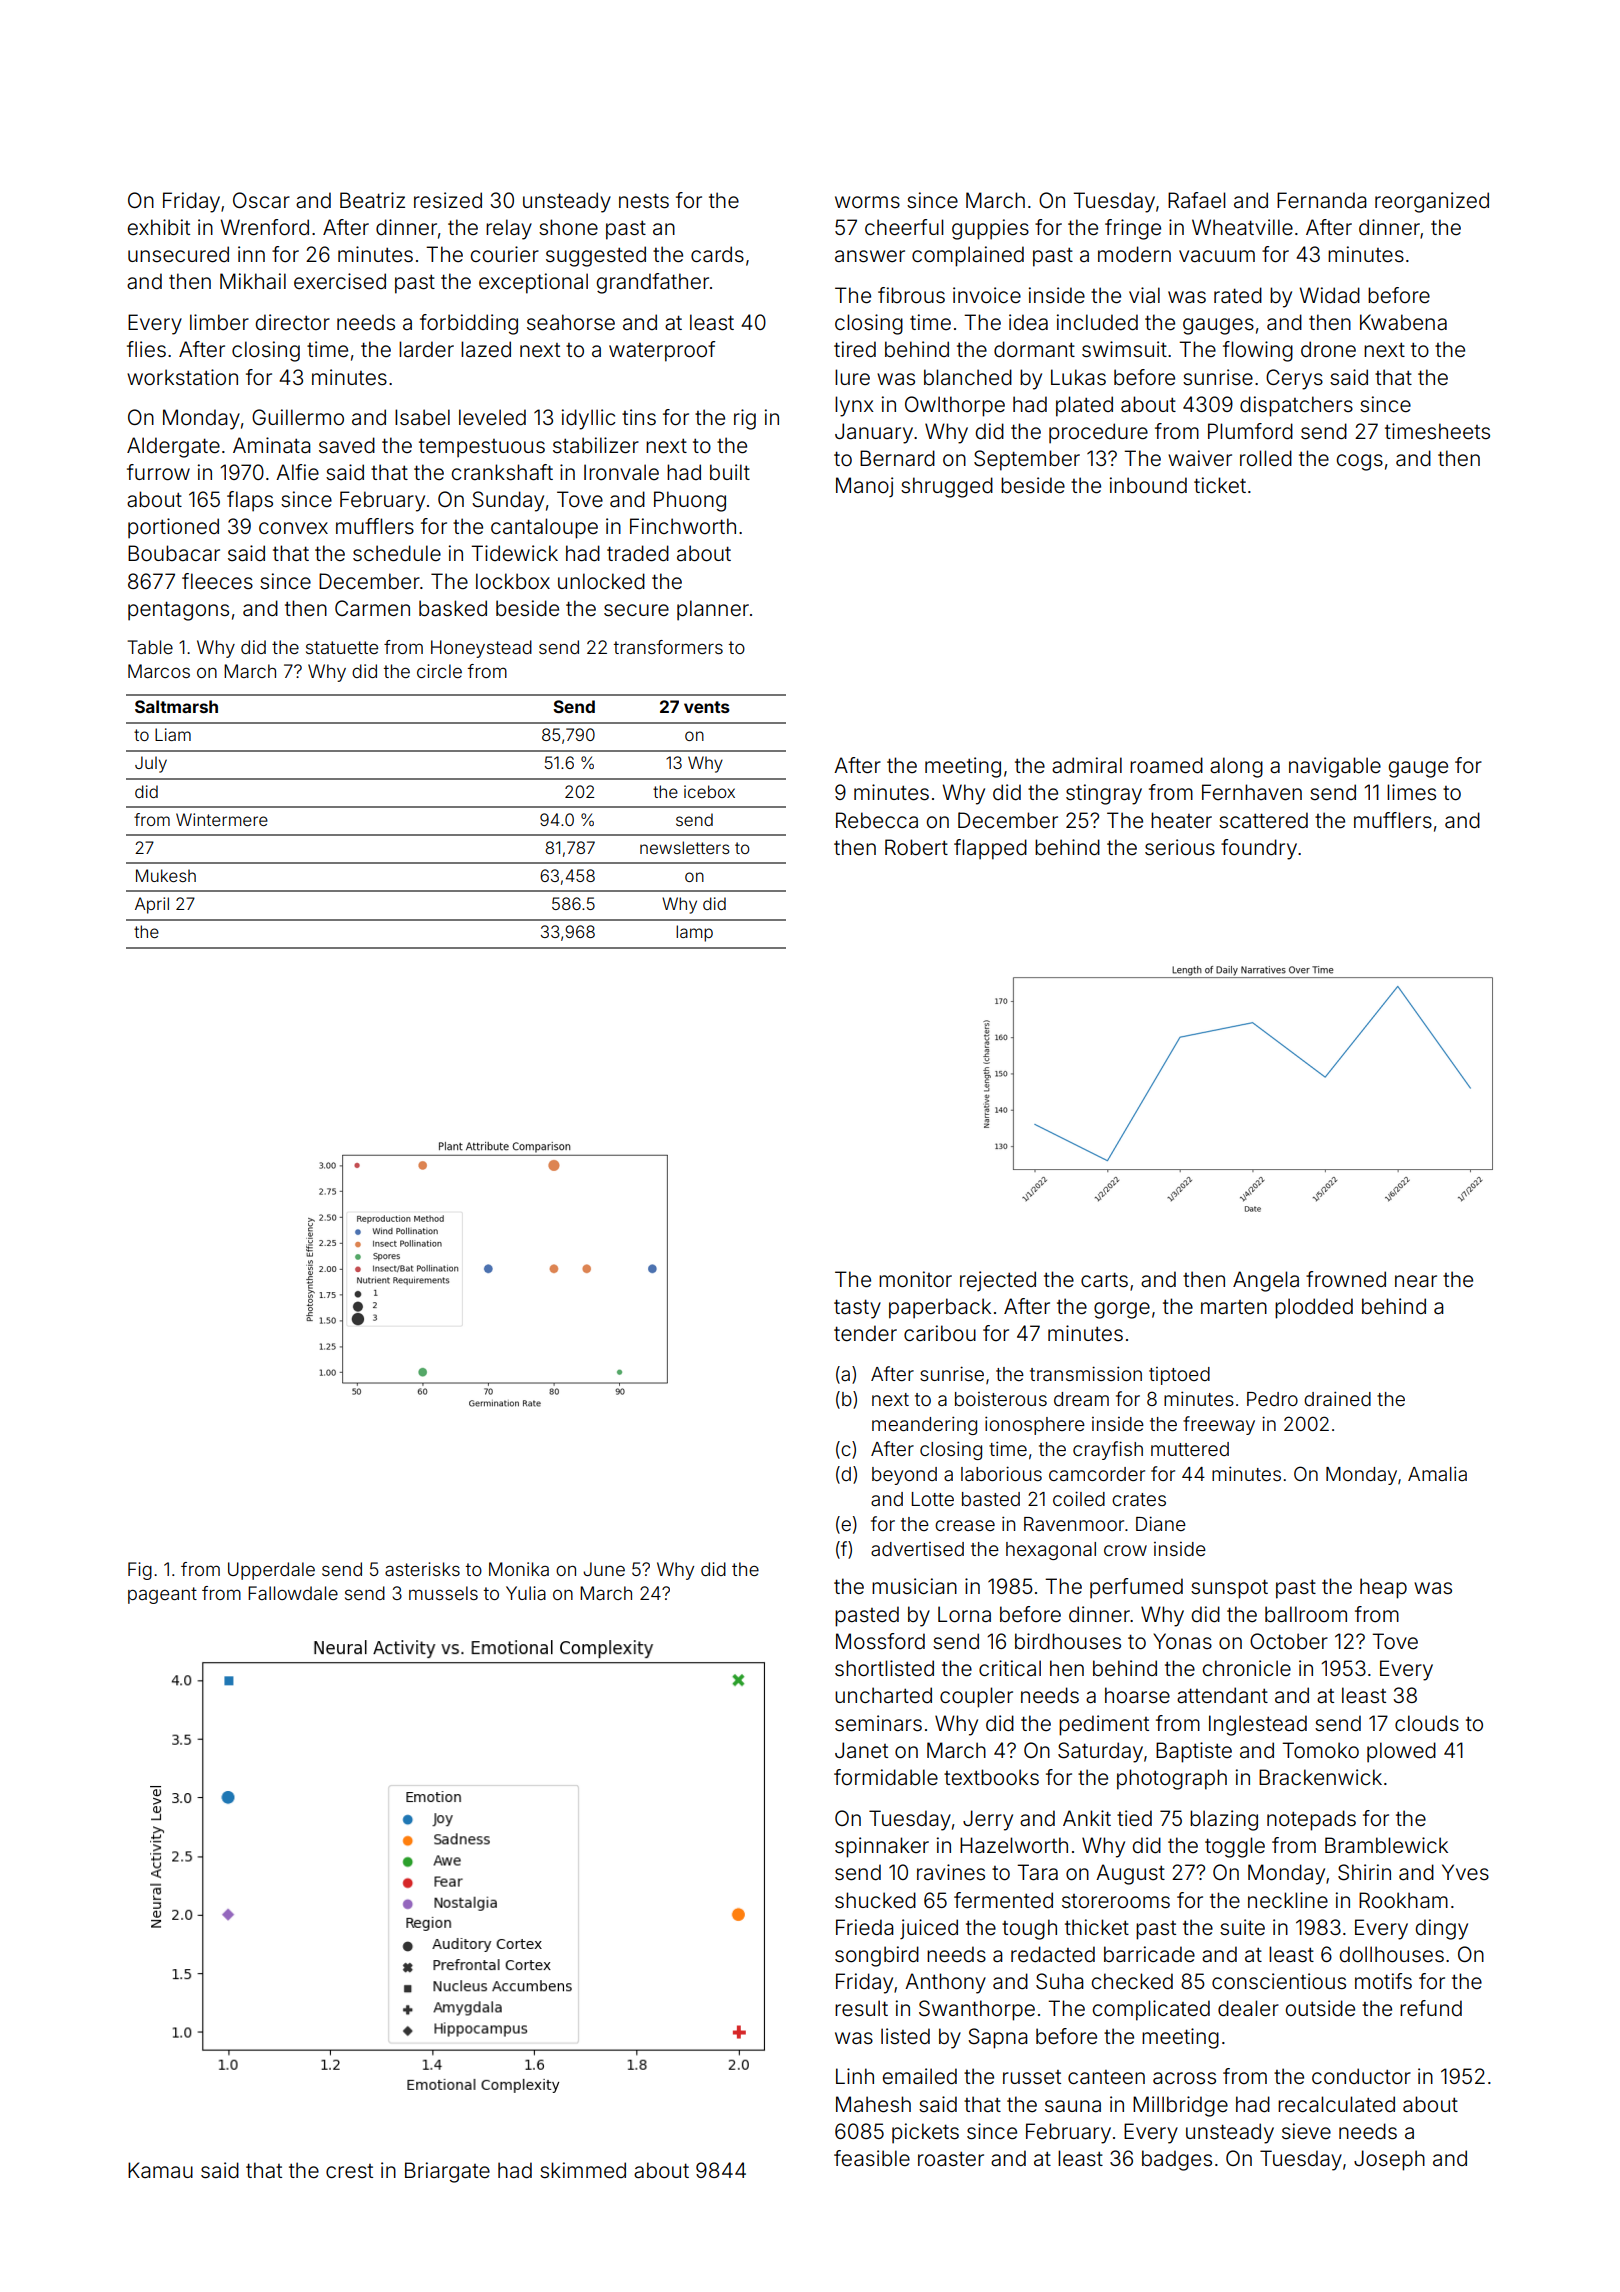 This screenshot has height=2292, width=1620. I want to click on worms, so click(867, 202).
